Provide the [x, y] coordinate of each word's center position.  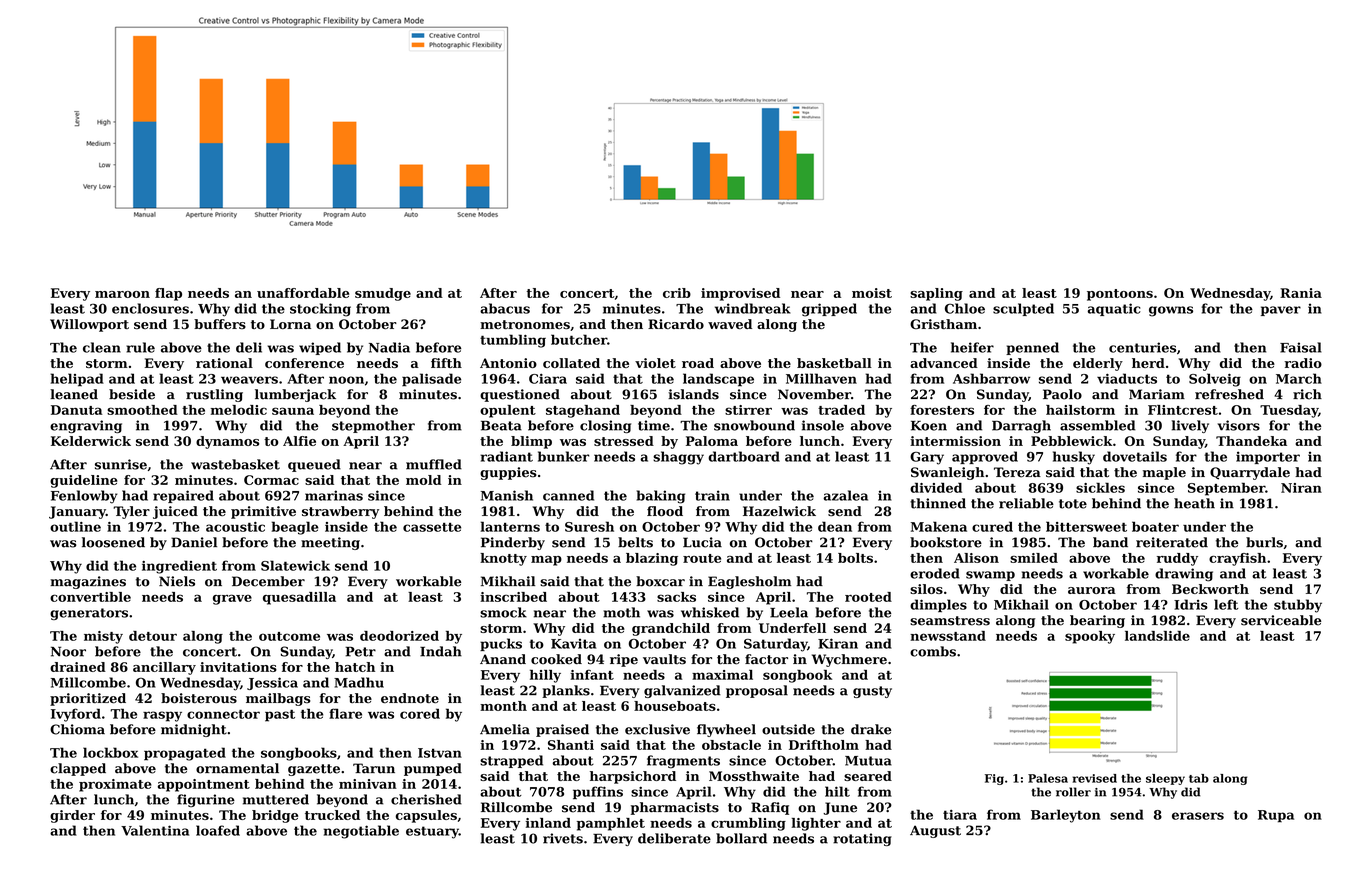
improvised [740, 294]
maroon [122, 294]
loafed [218, 830]
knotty [503, 559]
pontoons [1120, 295]
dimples [938, 605]
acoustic [235, 527]
